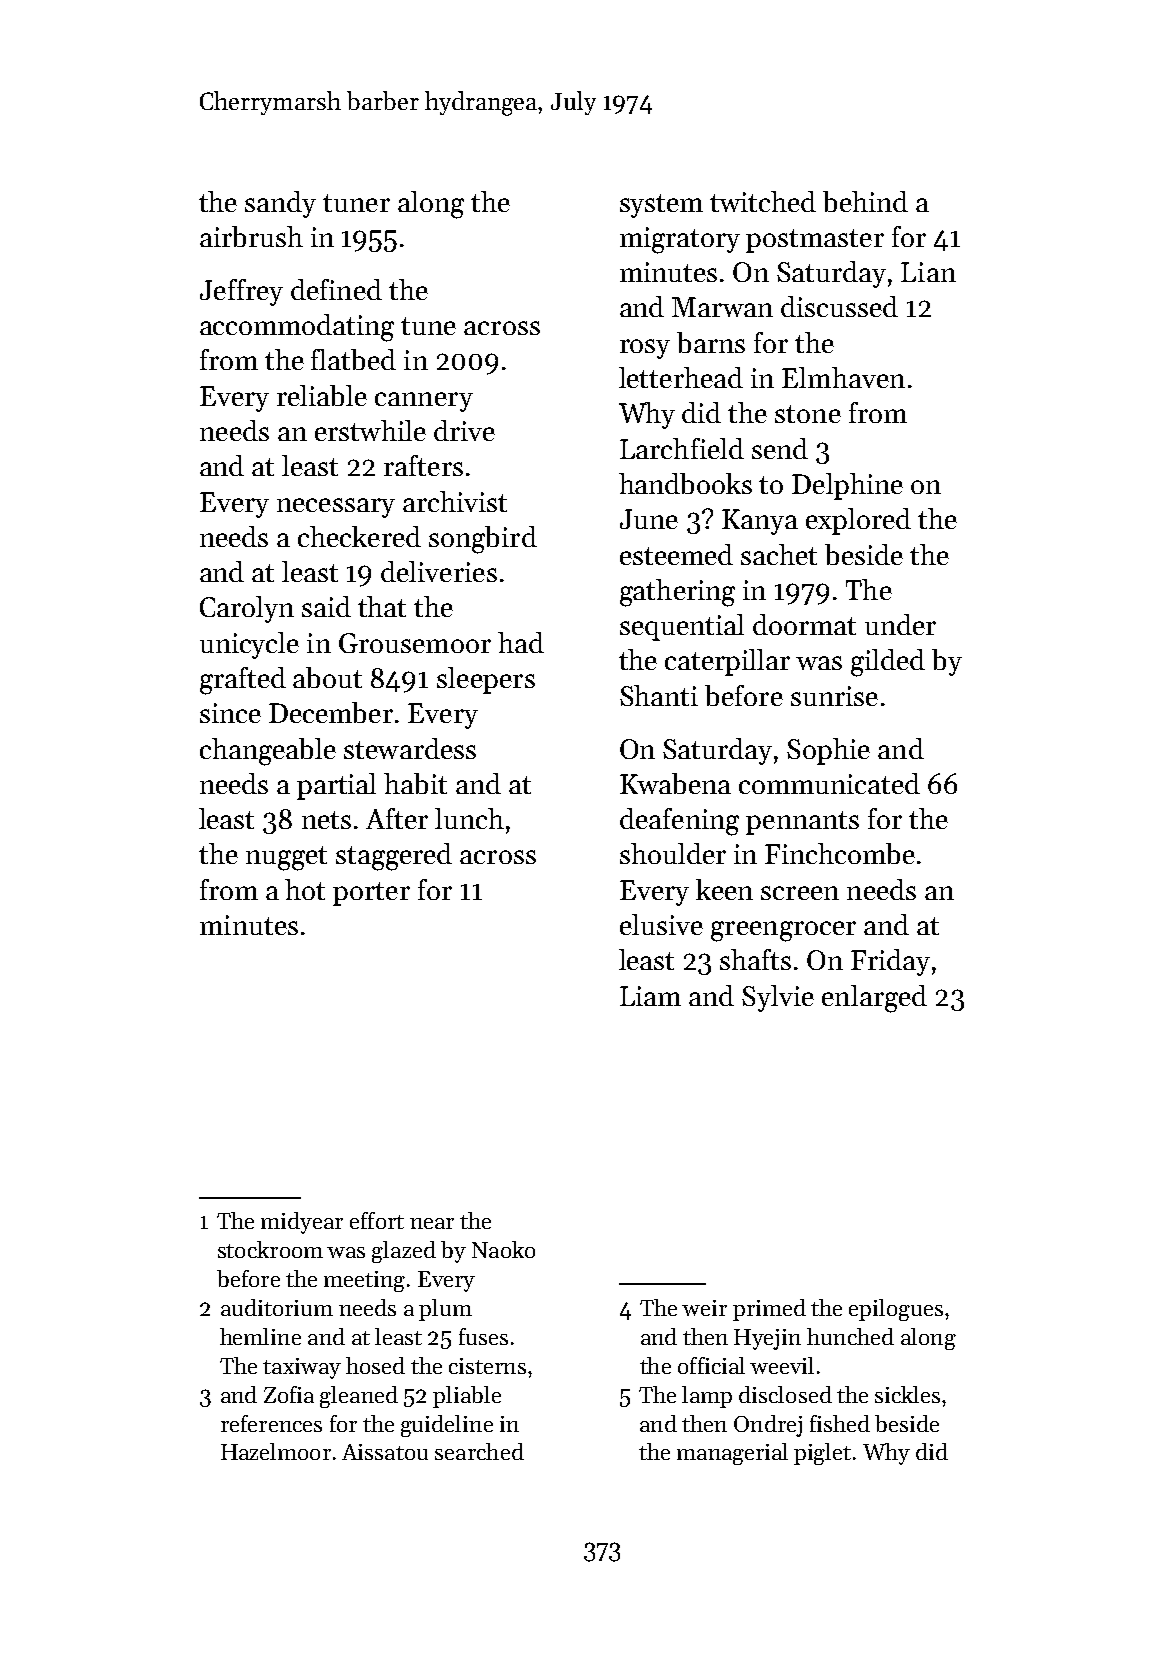 This screenshot has width=1165, height=1654. I want to click on Hazelmoor, so click(276, 1451).
